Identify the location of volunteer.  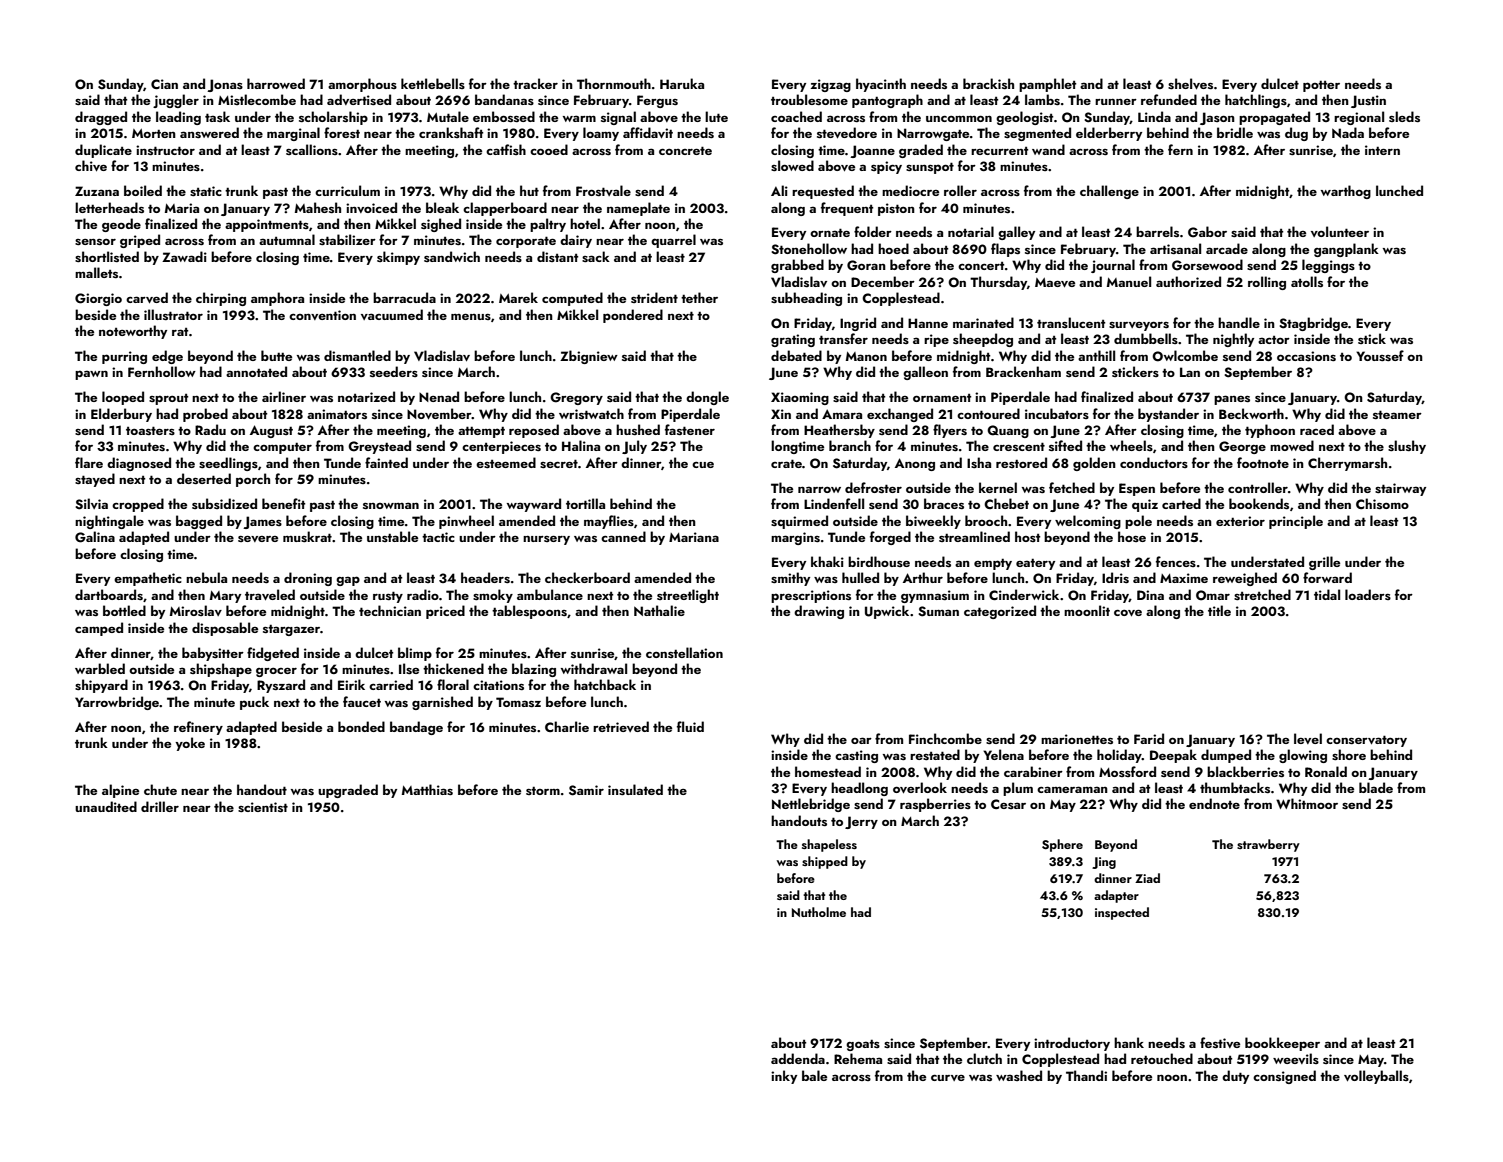
(1340, 231).
